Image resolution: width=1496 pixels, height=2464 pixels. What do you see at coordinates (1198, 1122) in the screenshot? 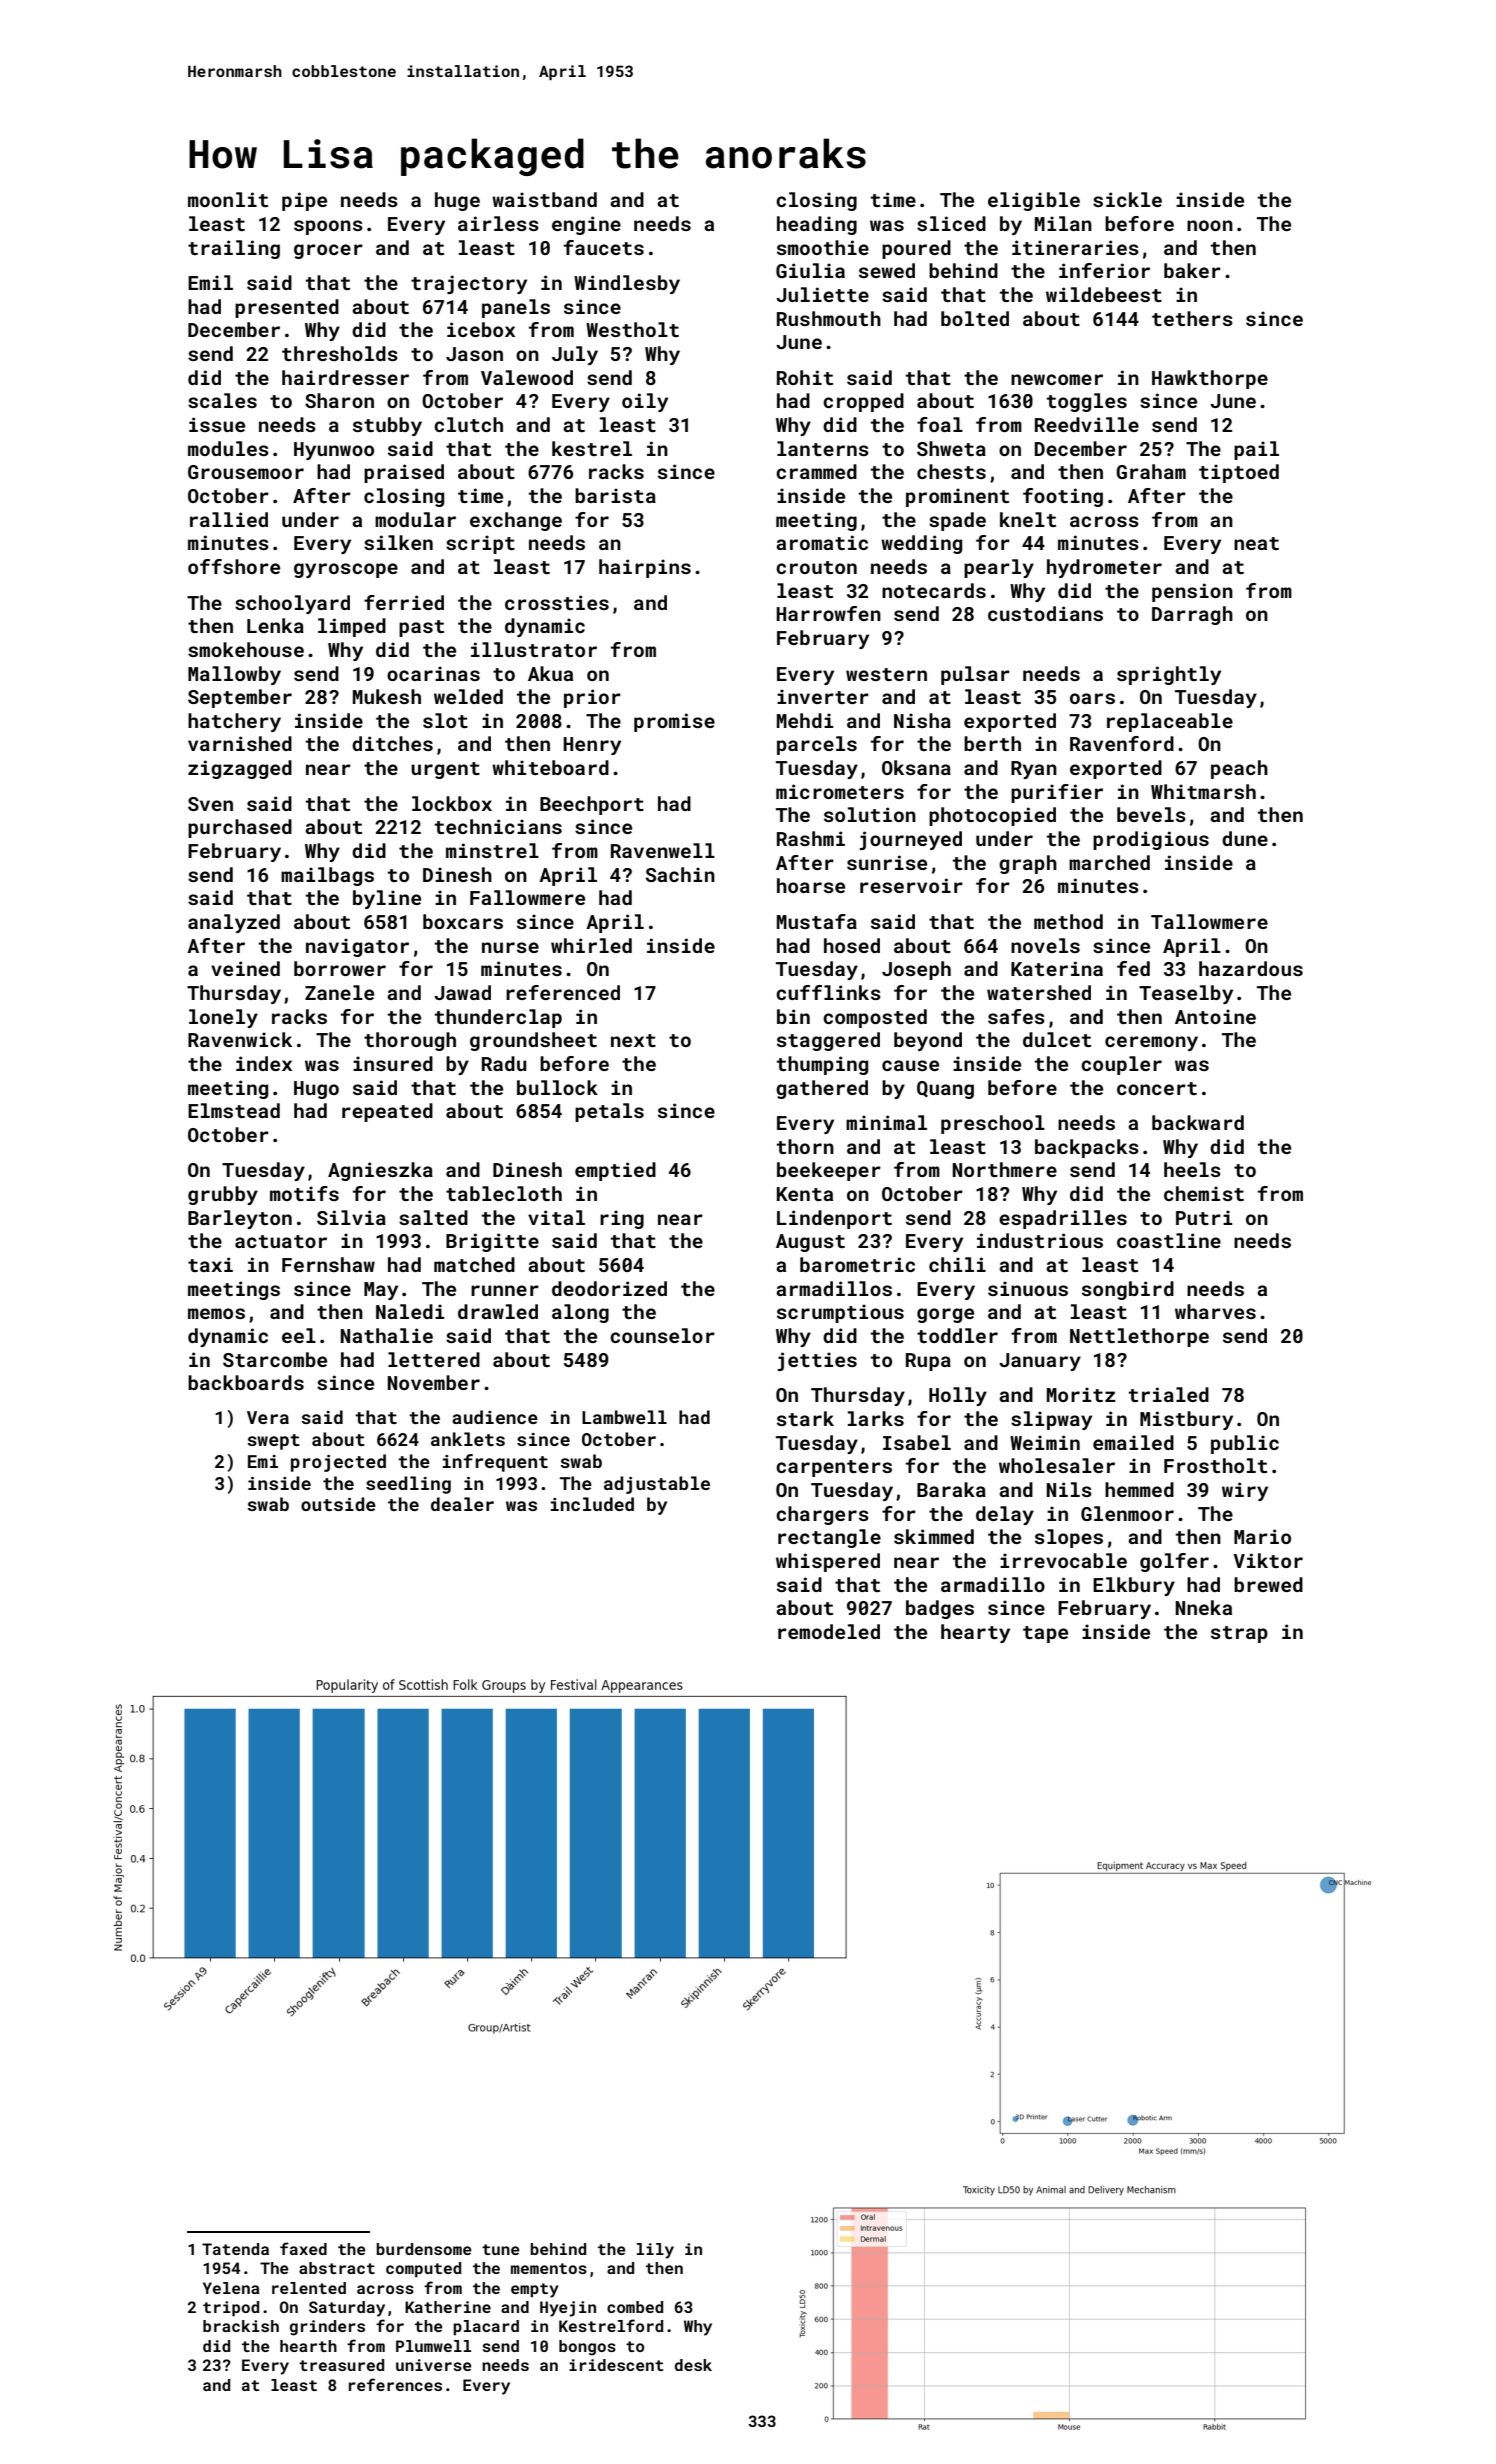
I see `backward` at bounding box center [1198, 1122].
